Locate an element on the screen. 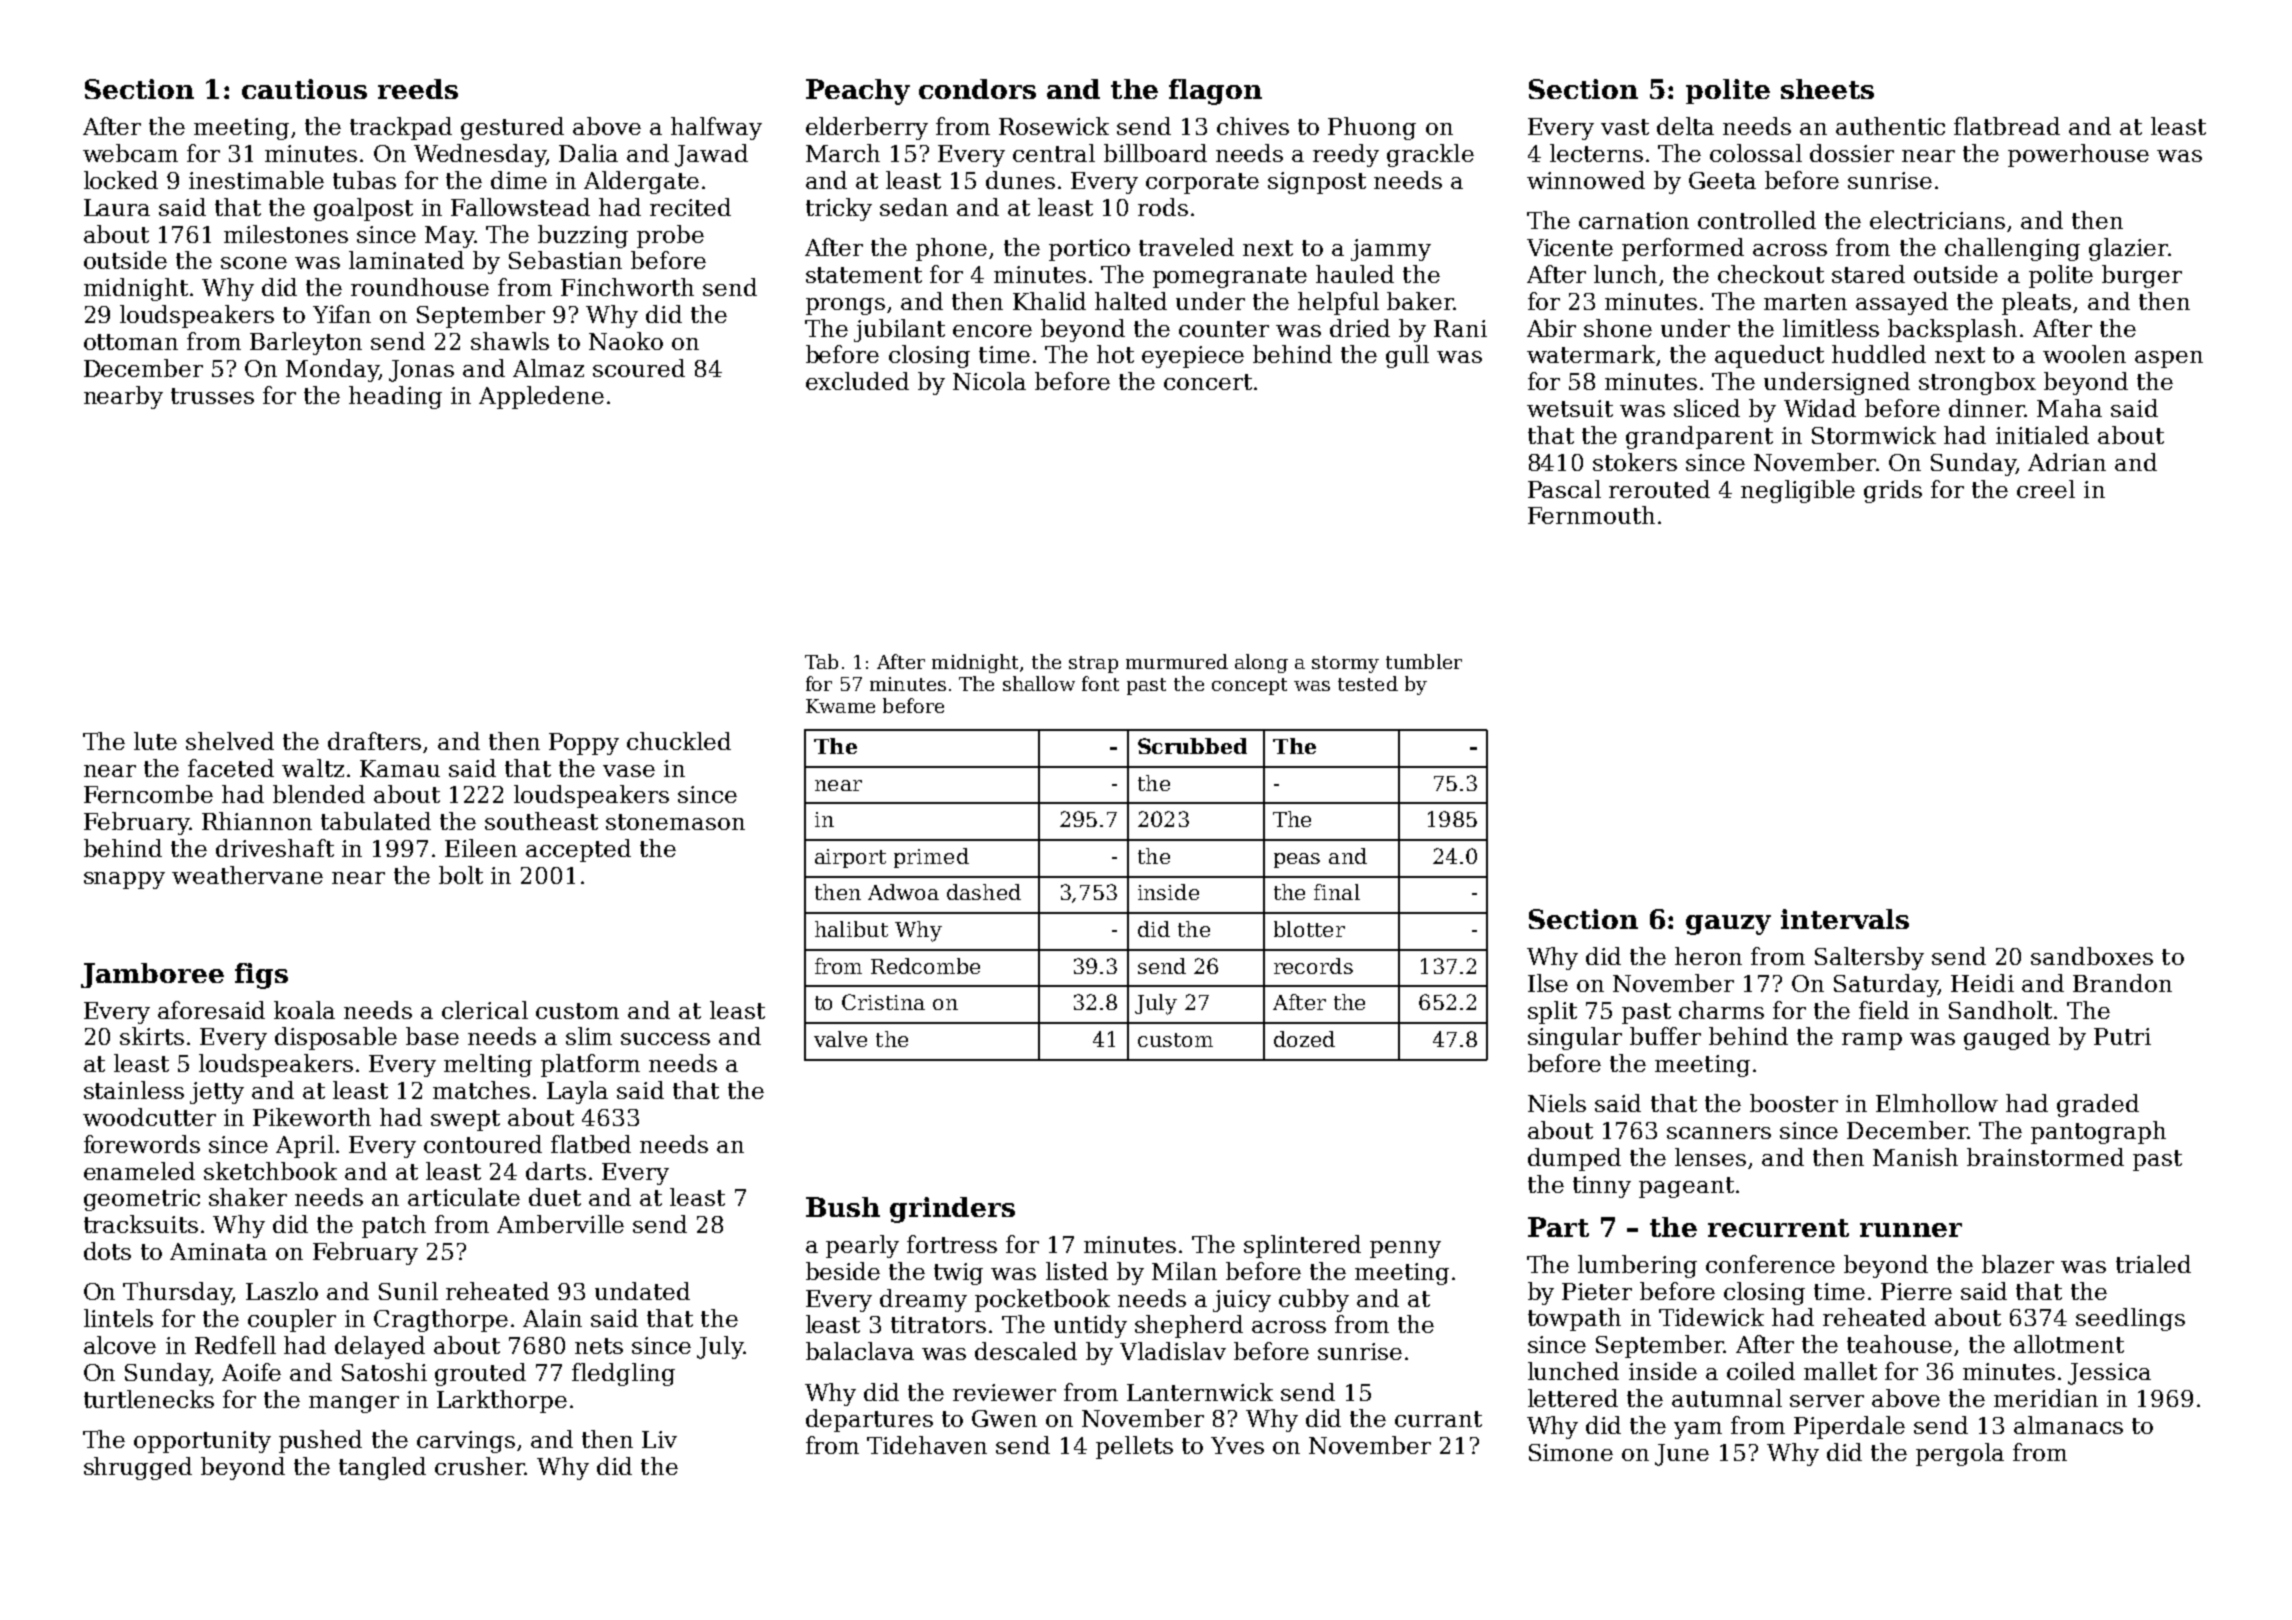  sheets is located at coordinates (1827, 89).
